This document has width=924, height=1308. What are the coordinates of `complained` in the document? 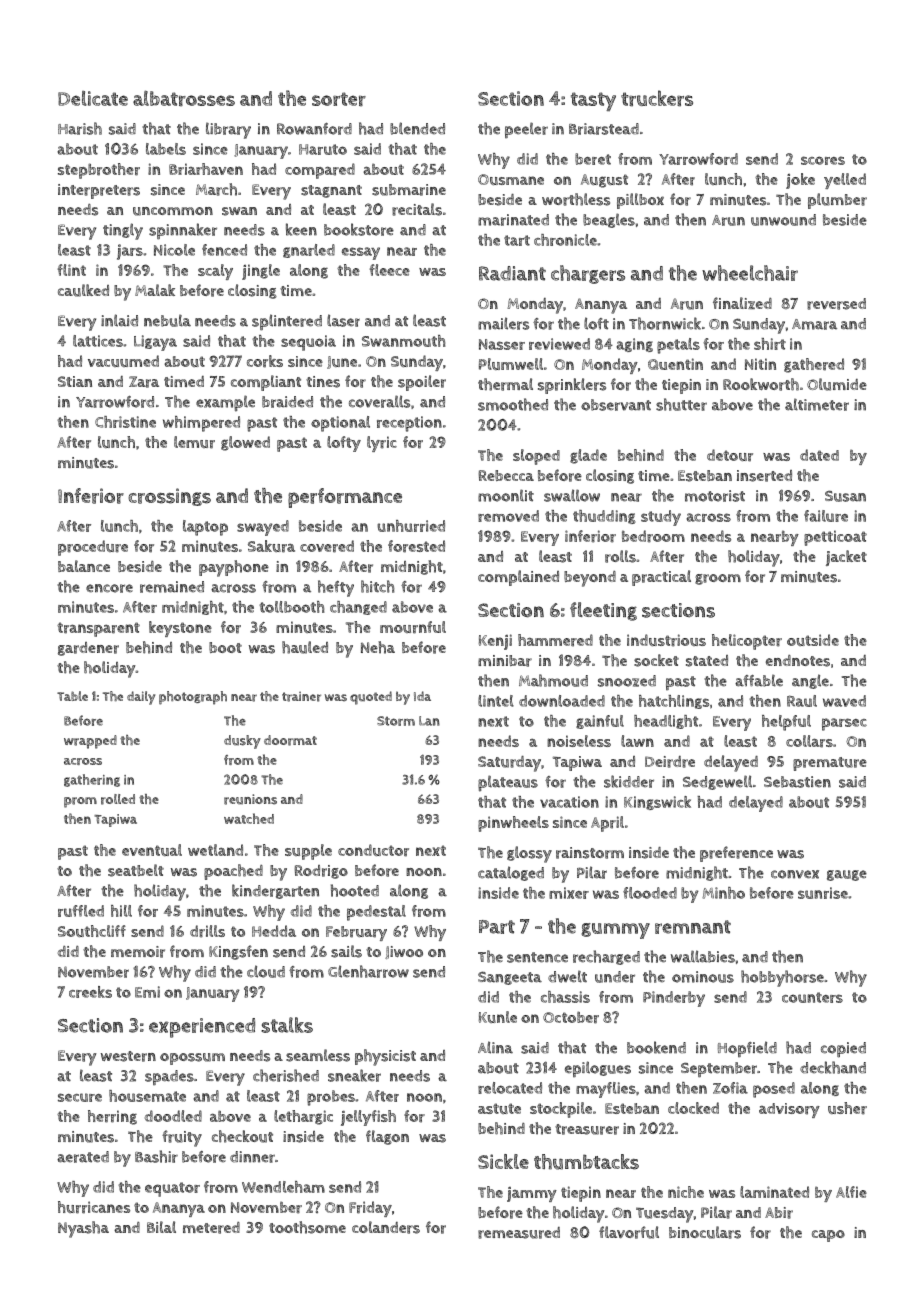 It's located at (518, 578).
